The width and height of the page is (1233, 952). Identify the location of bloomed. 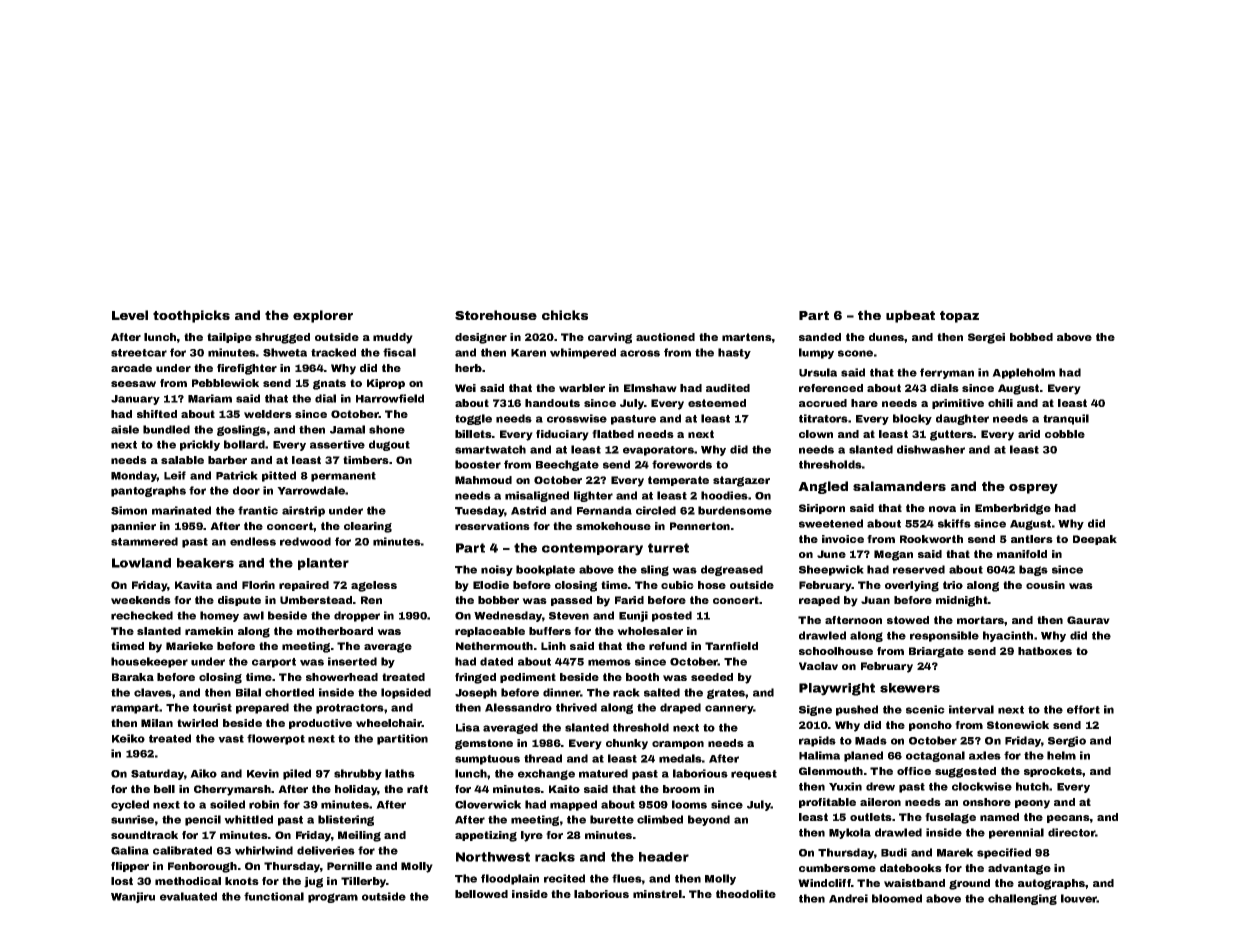
(897, 898).
